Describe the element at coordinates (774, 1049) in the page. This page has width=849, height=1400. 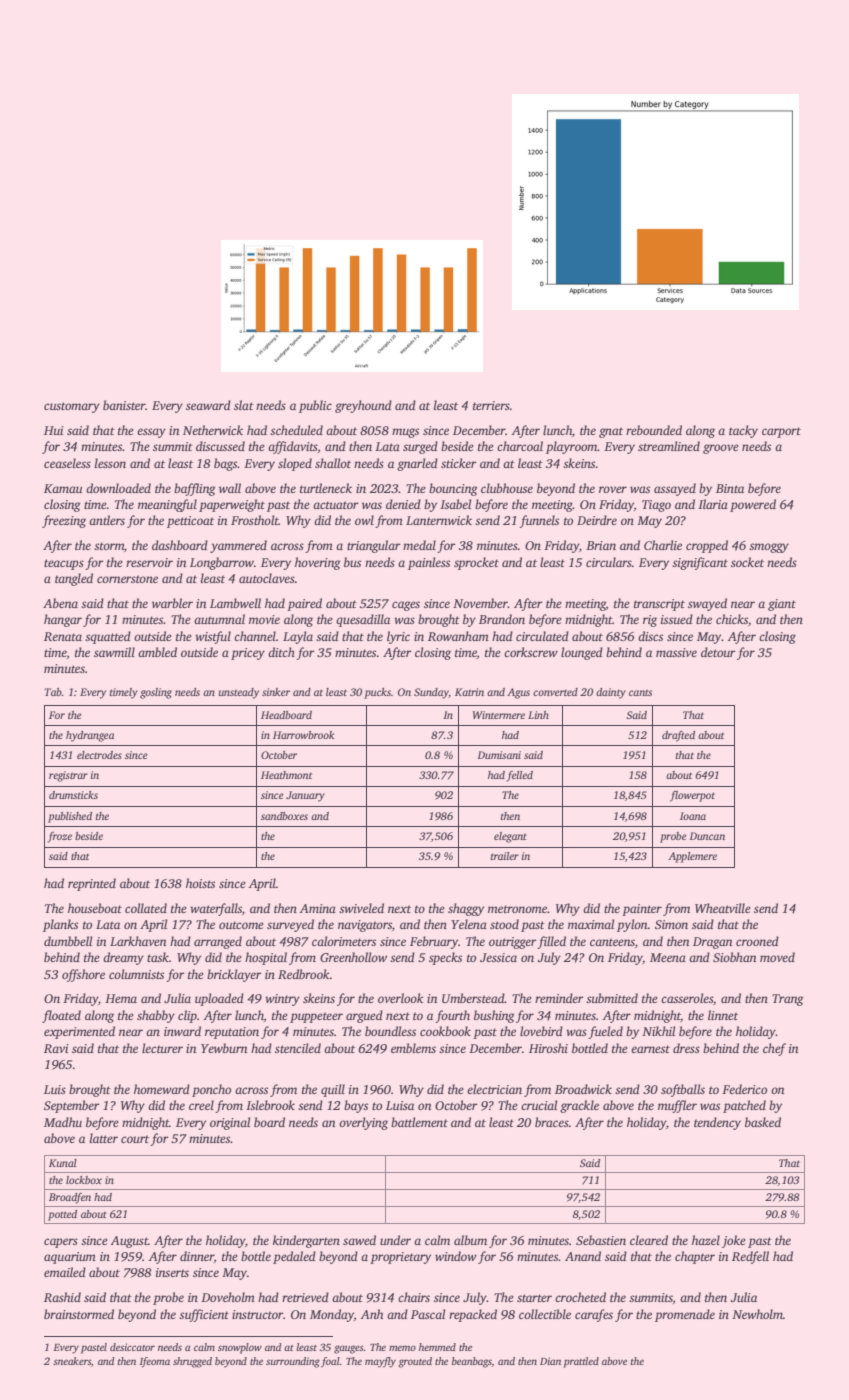
I see `chef` at that location.
